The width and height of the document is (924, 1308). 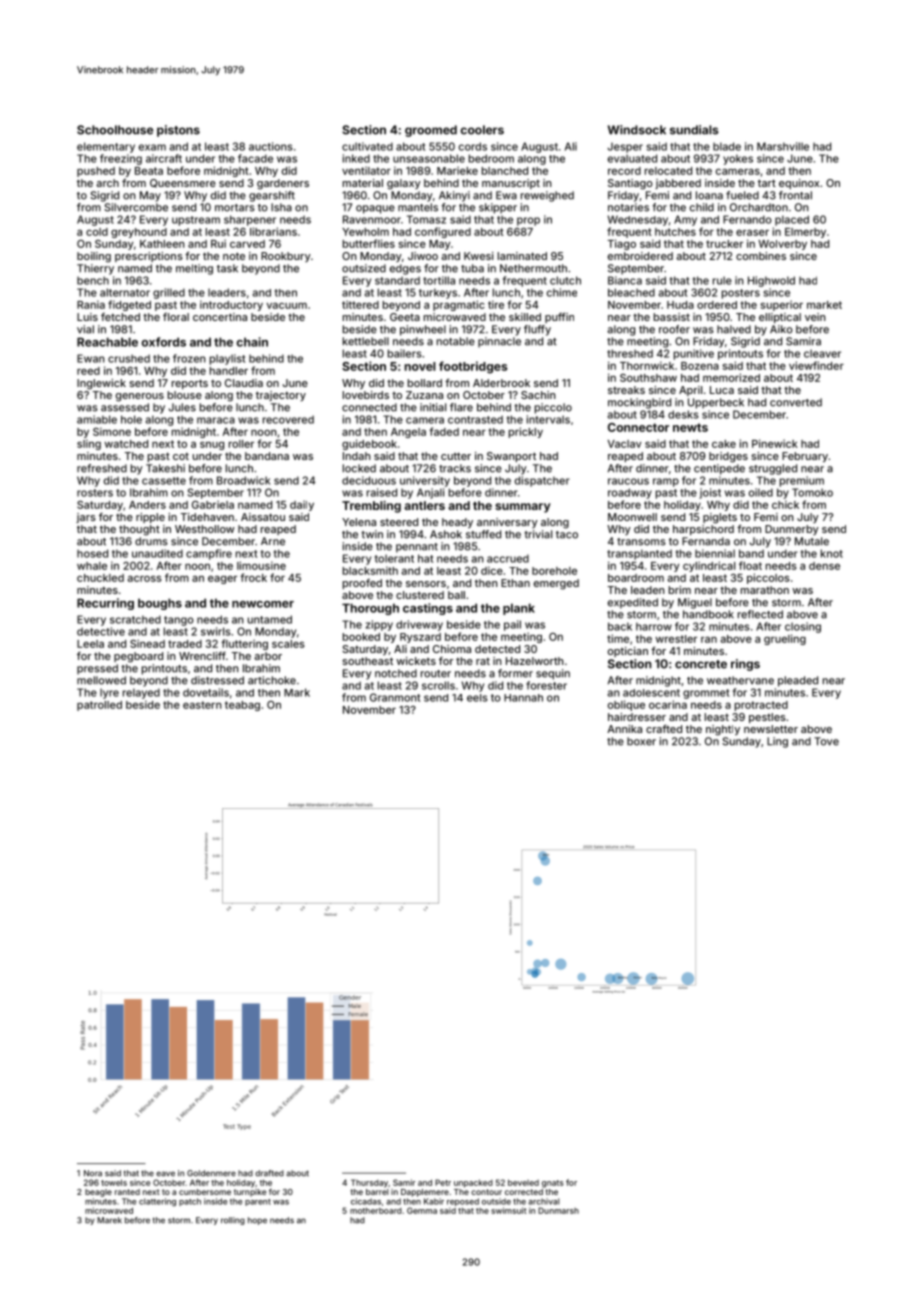 What do you see at coordinates (405, 317) in the document?
I see `Geeta` at bounding box center [405, 317].
